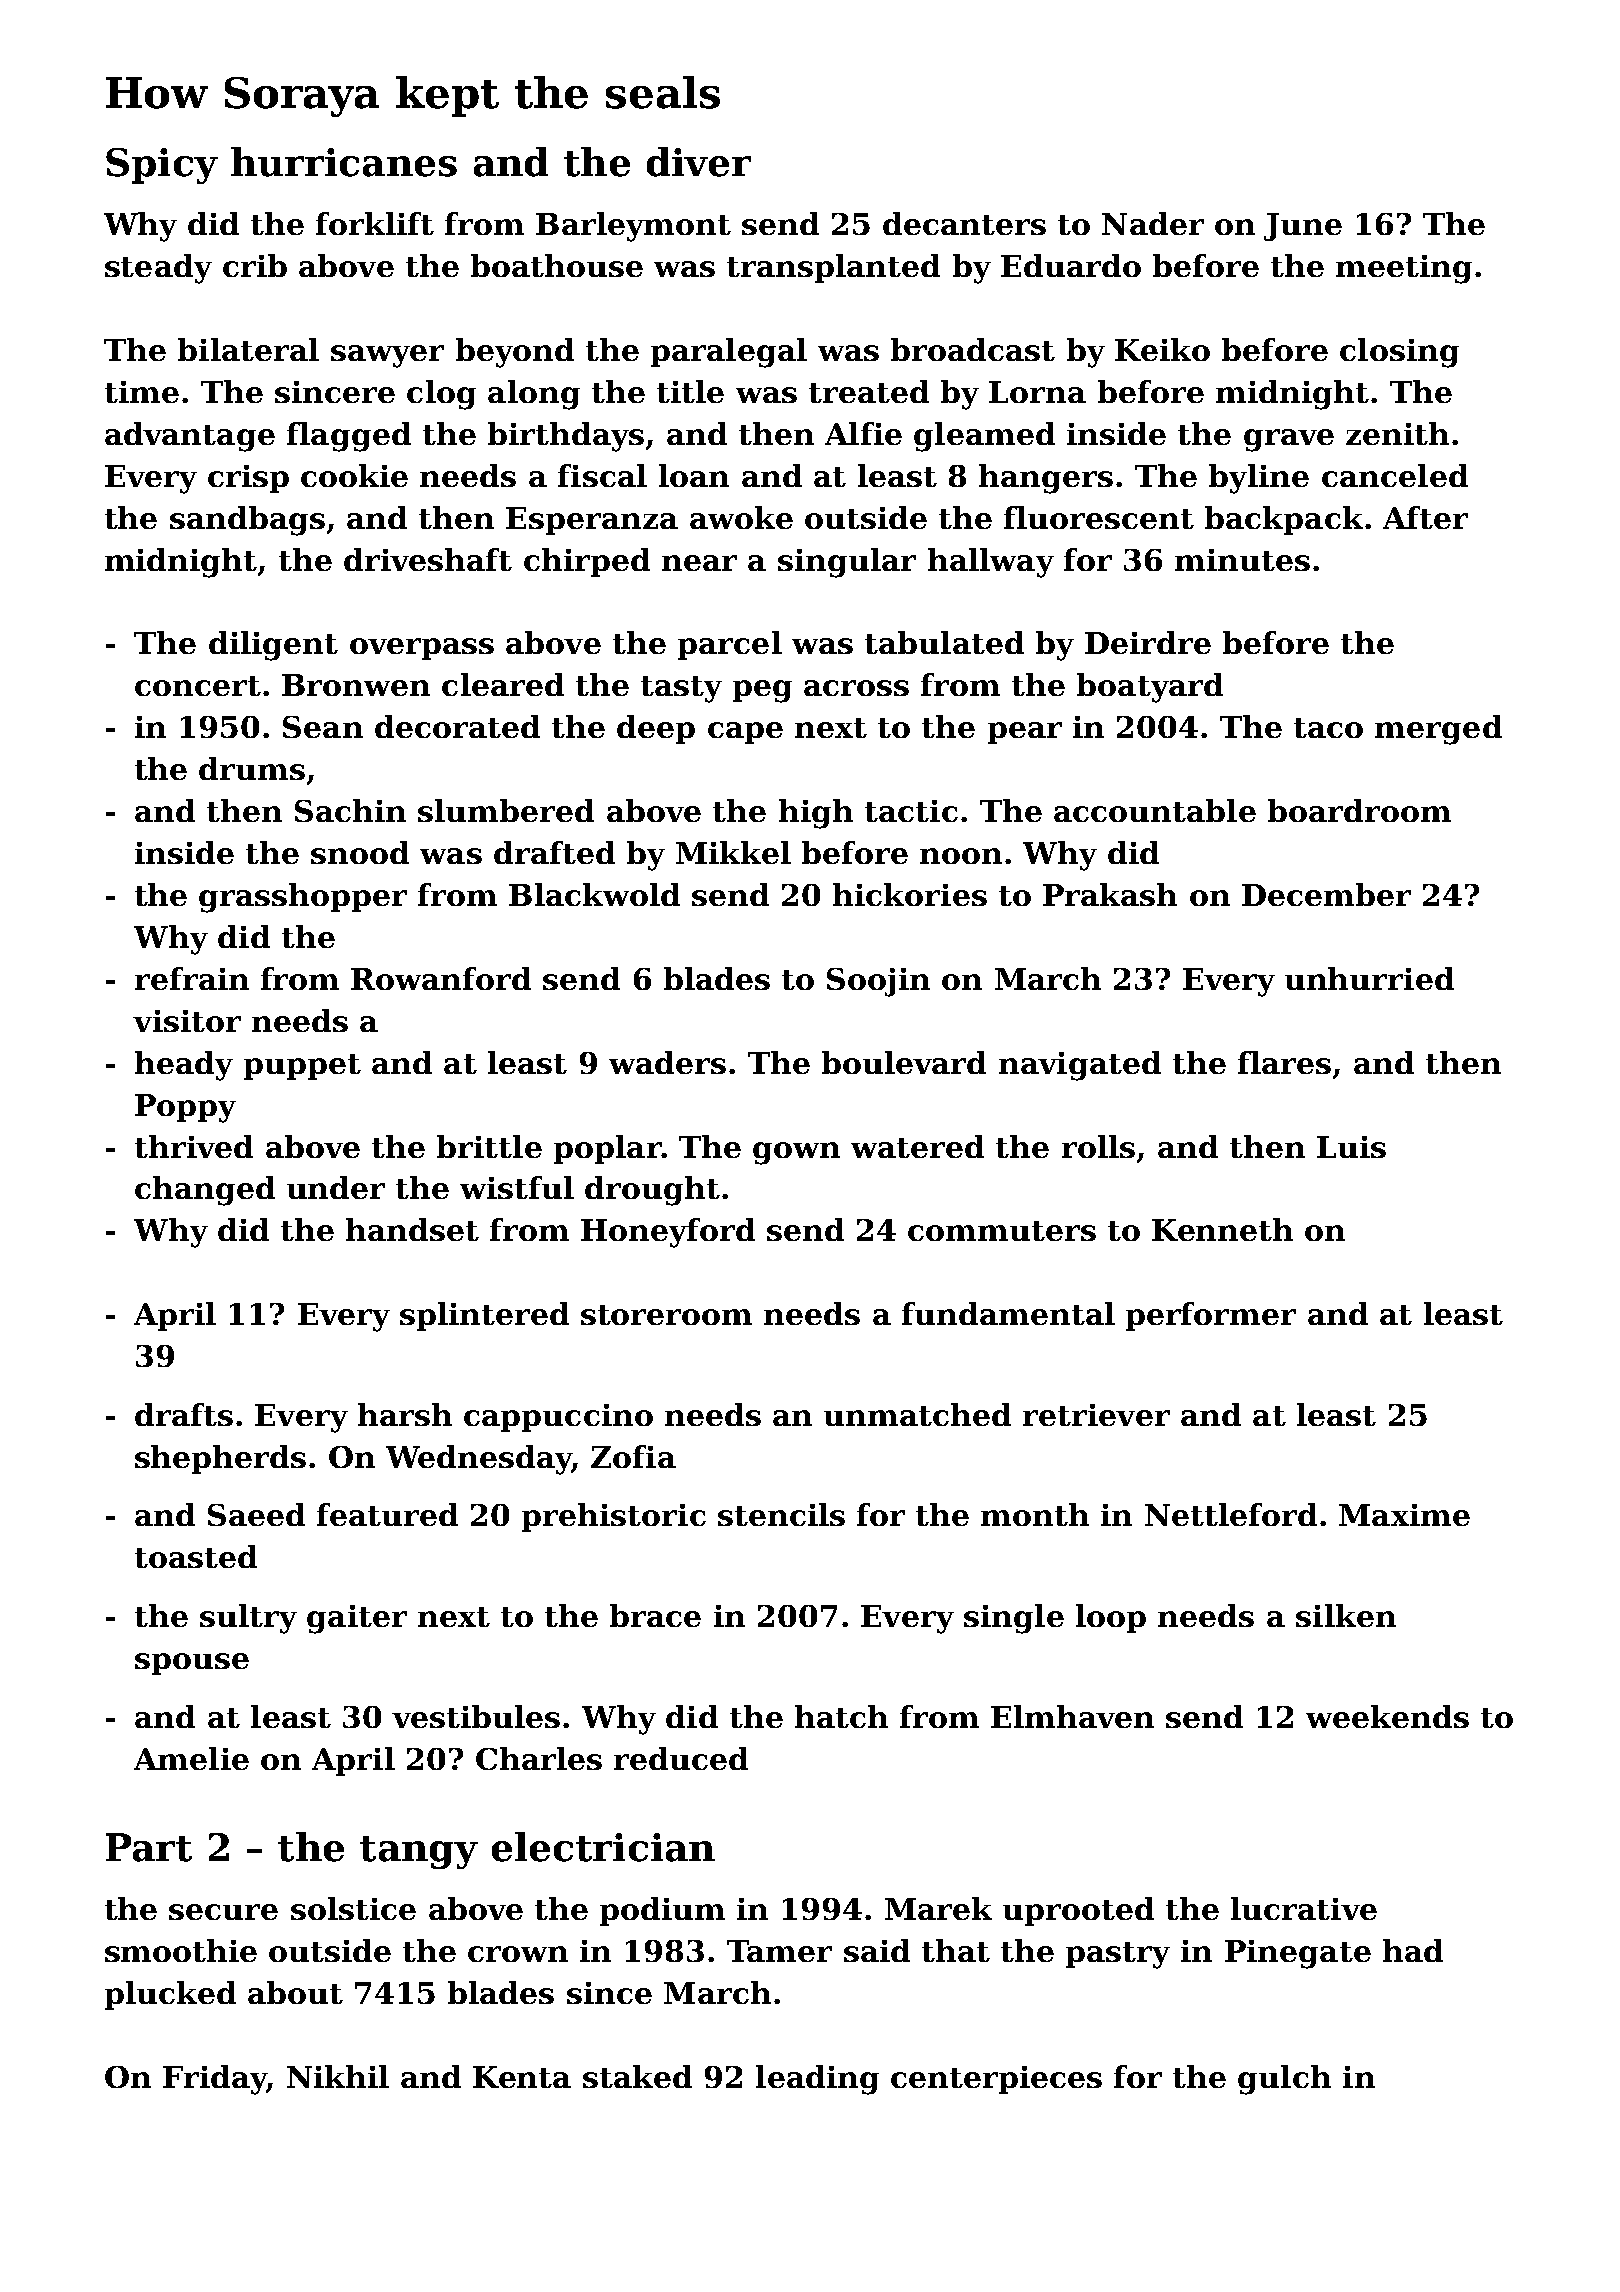 The image size is (1620, 2292). Describe the element at coordinates (1099, 517) in the image. I see `fluorescent` at that location.
